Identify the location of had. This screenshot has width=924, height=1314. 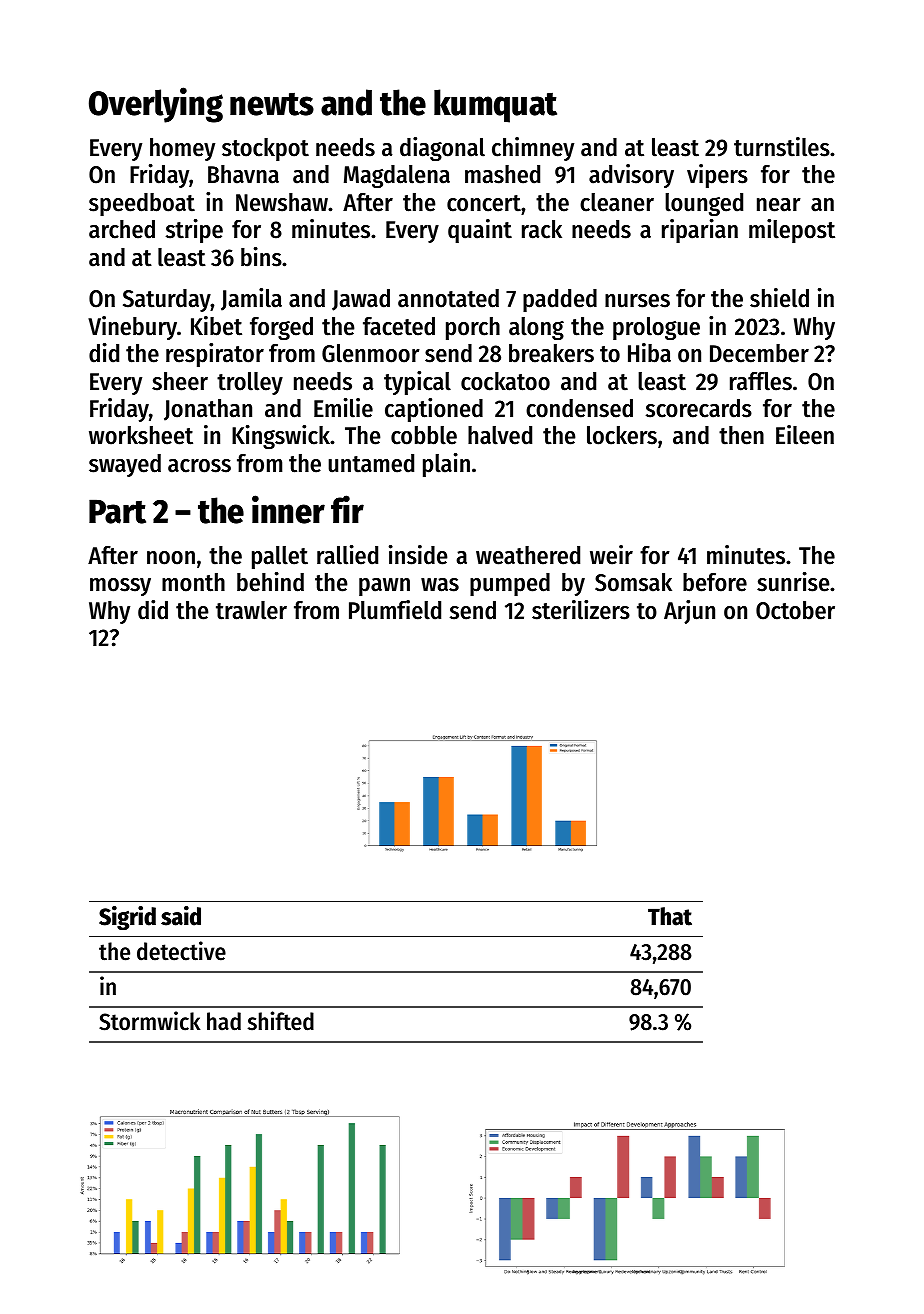
(224, 1021).
